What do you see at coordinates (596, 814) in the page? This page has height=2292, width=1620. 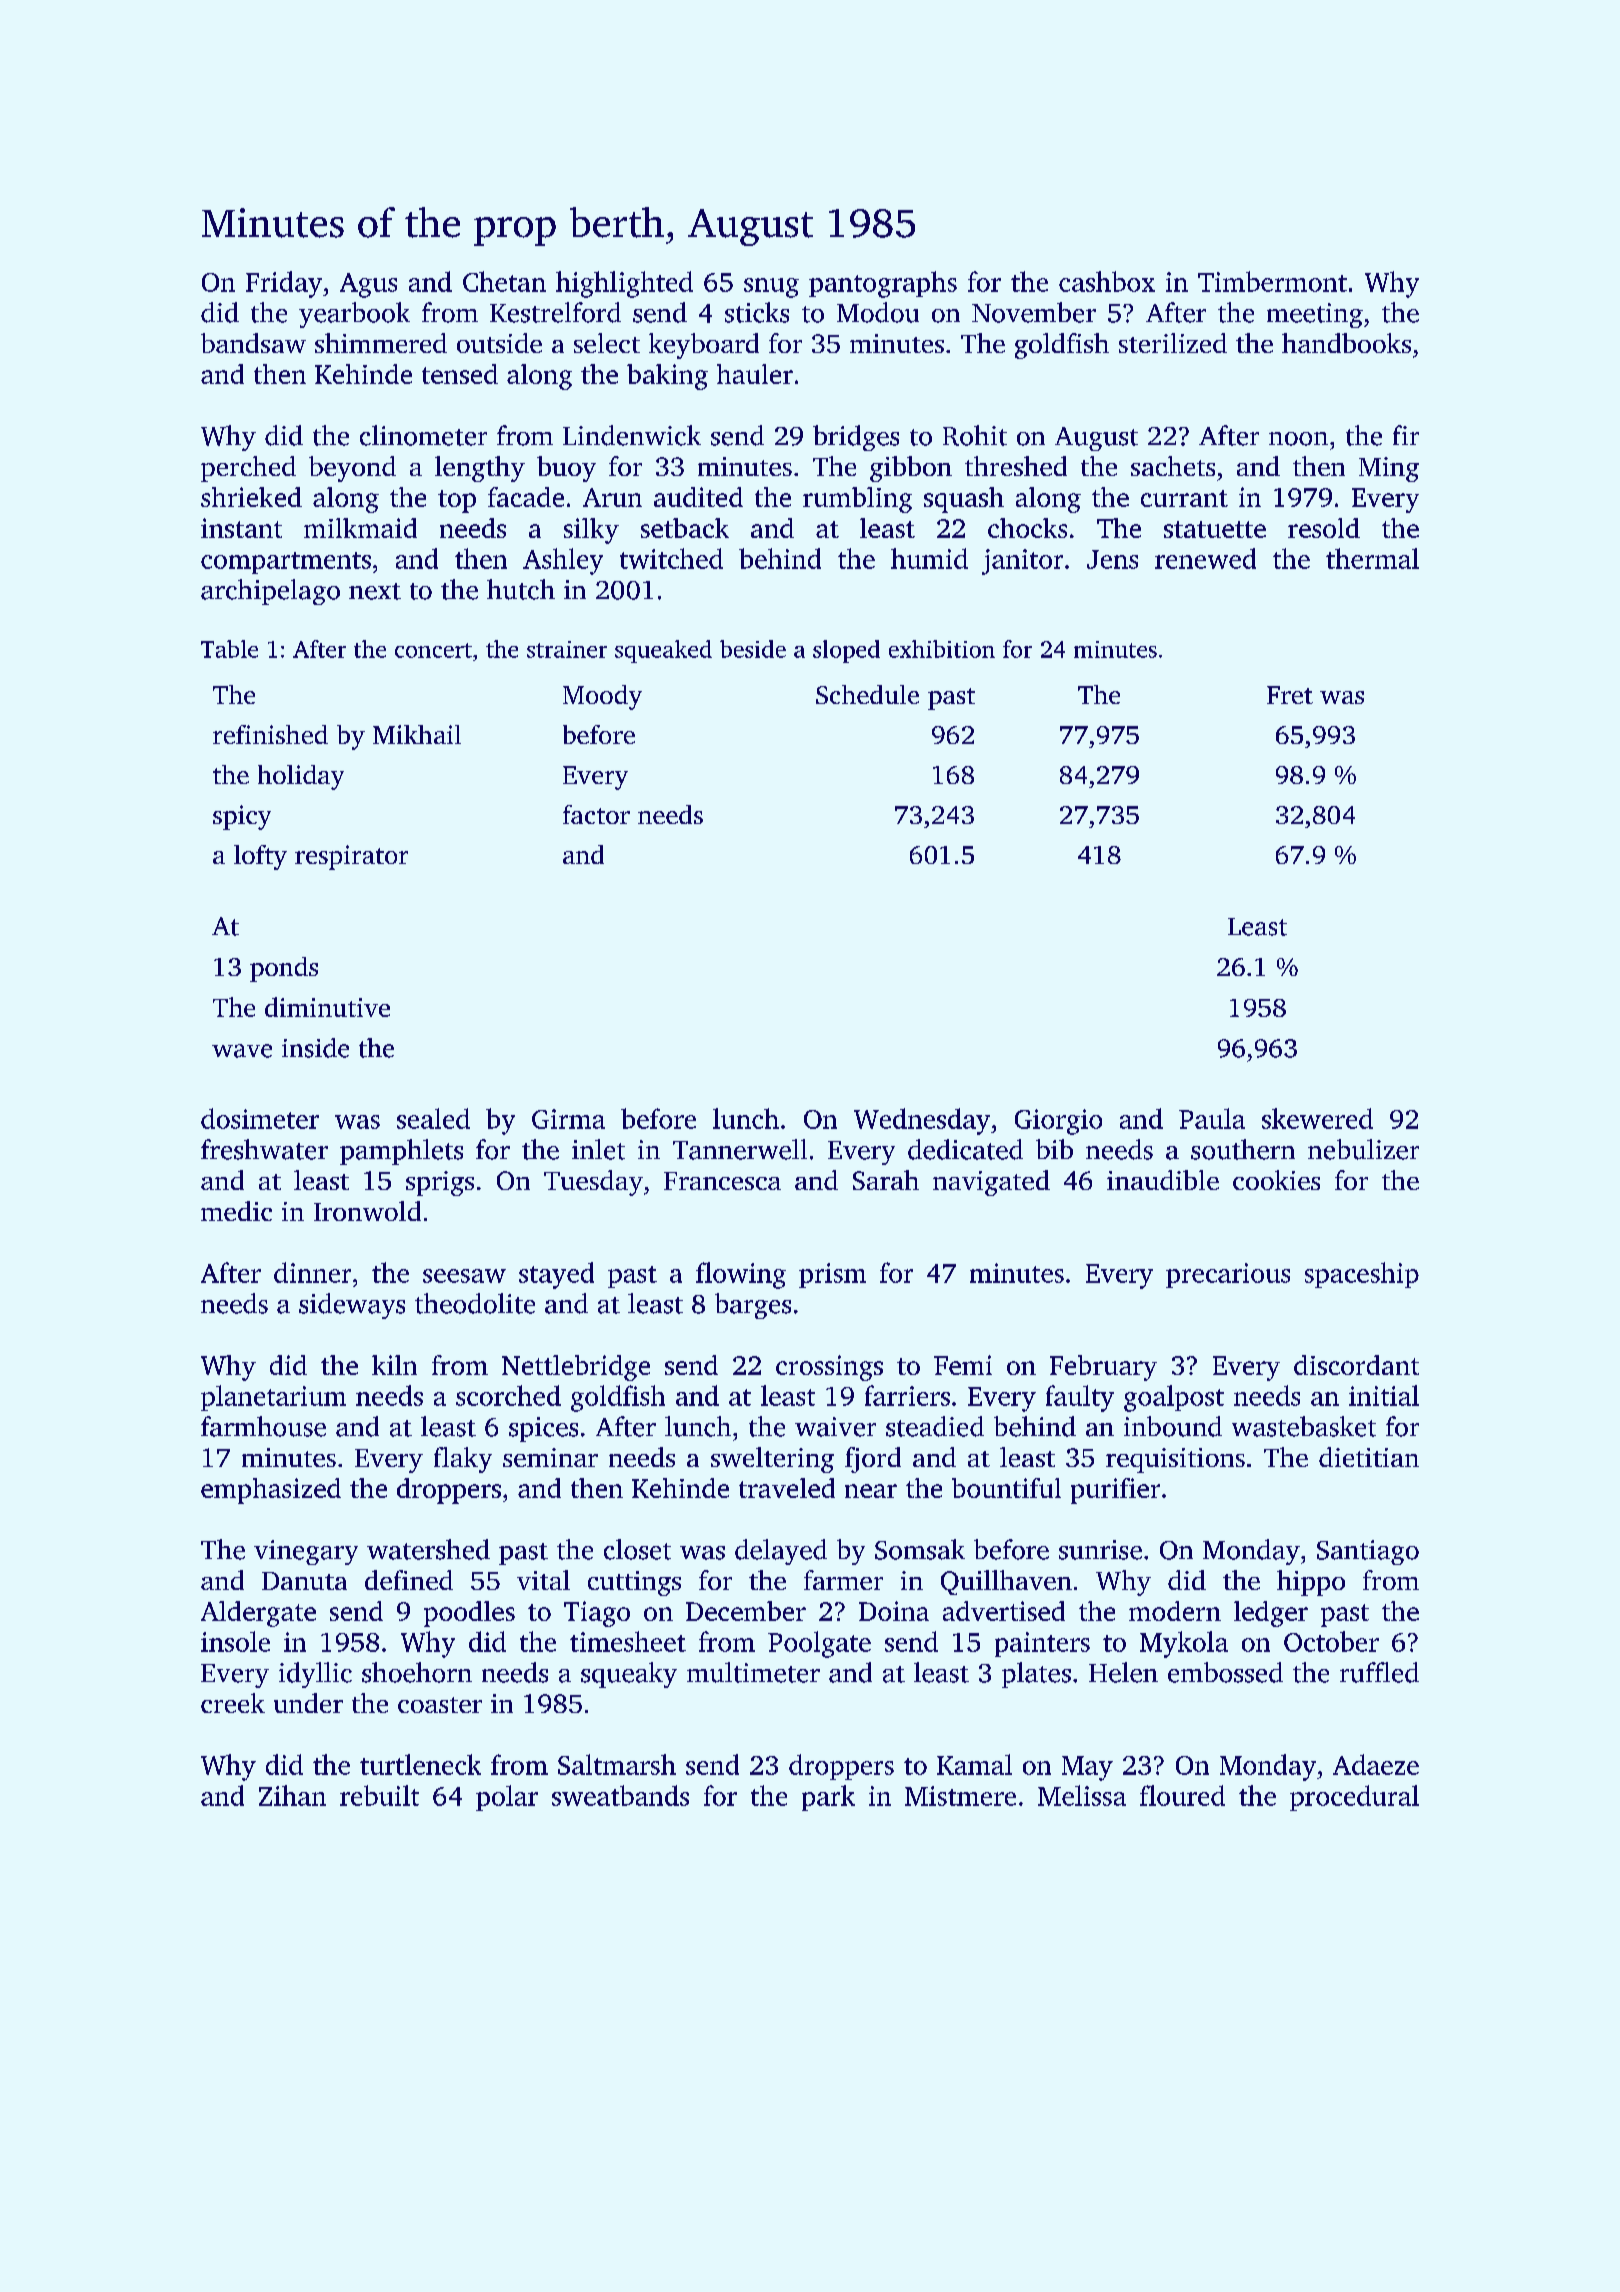 I see `factor` at bounding box center [596, 814].
